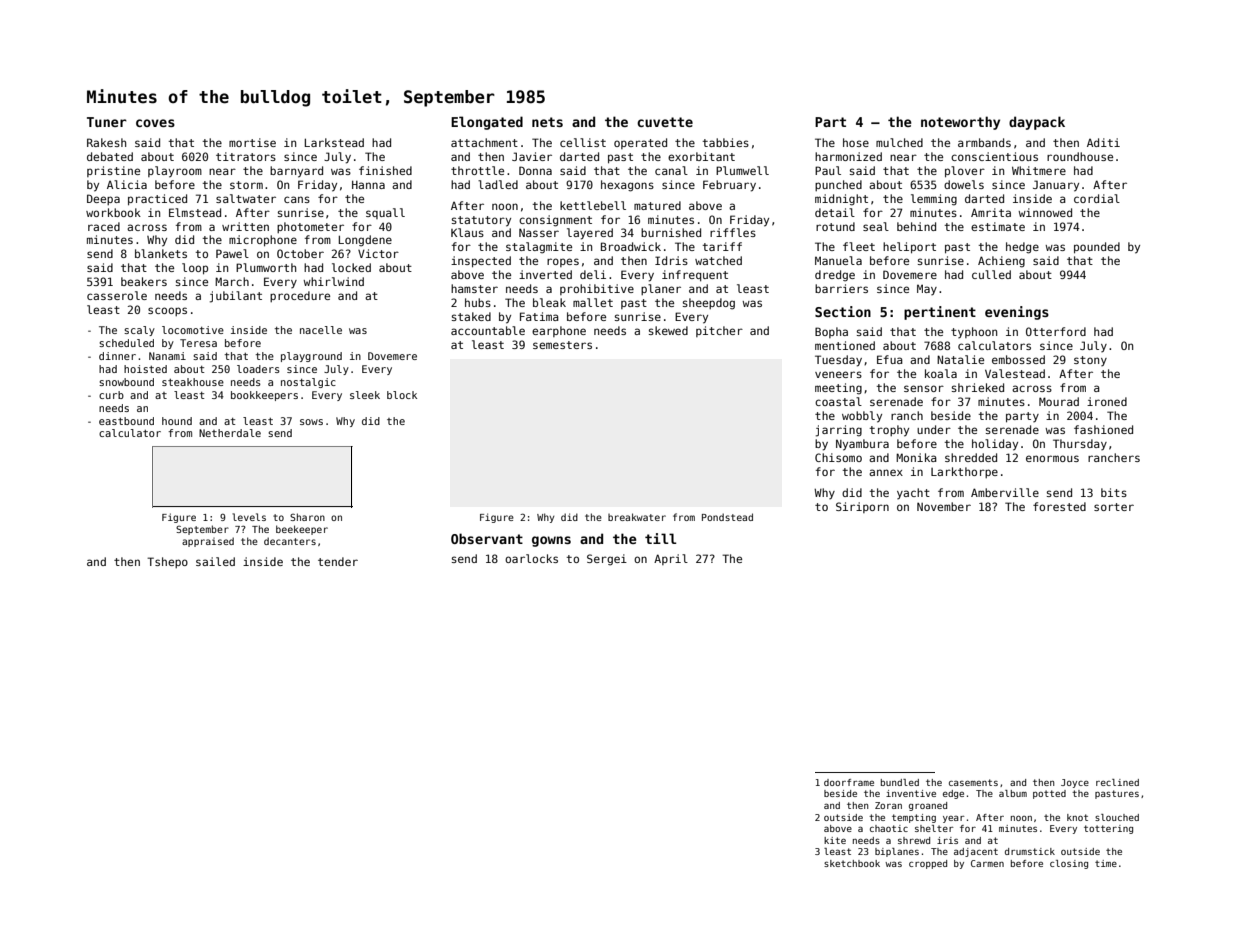 Image resolution: width=1233 pixels, height=952 pixels. Describe the element at coordinates (889, 431) in the image. I see `trophy` at that location.
